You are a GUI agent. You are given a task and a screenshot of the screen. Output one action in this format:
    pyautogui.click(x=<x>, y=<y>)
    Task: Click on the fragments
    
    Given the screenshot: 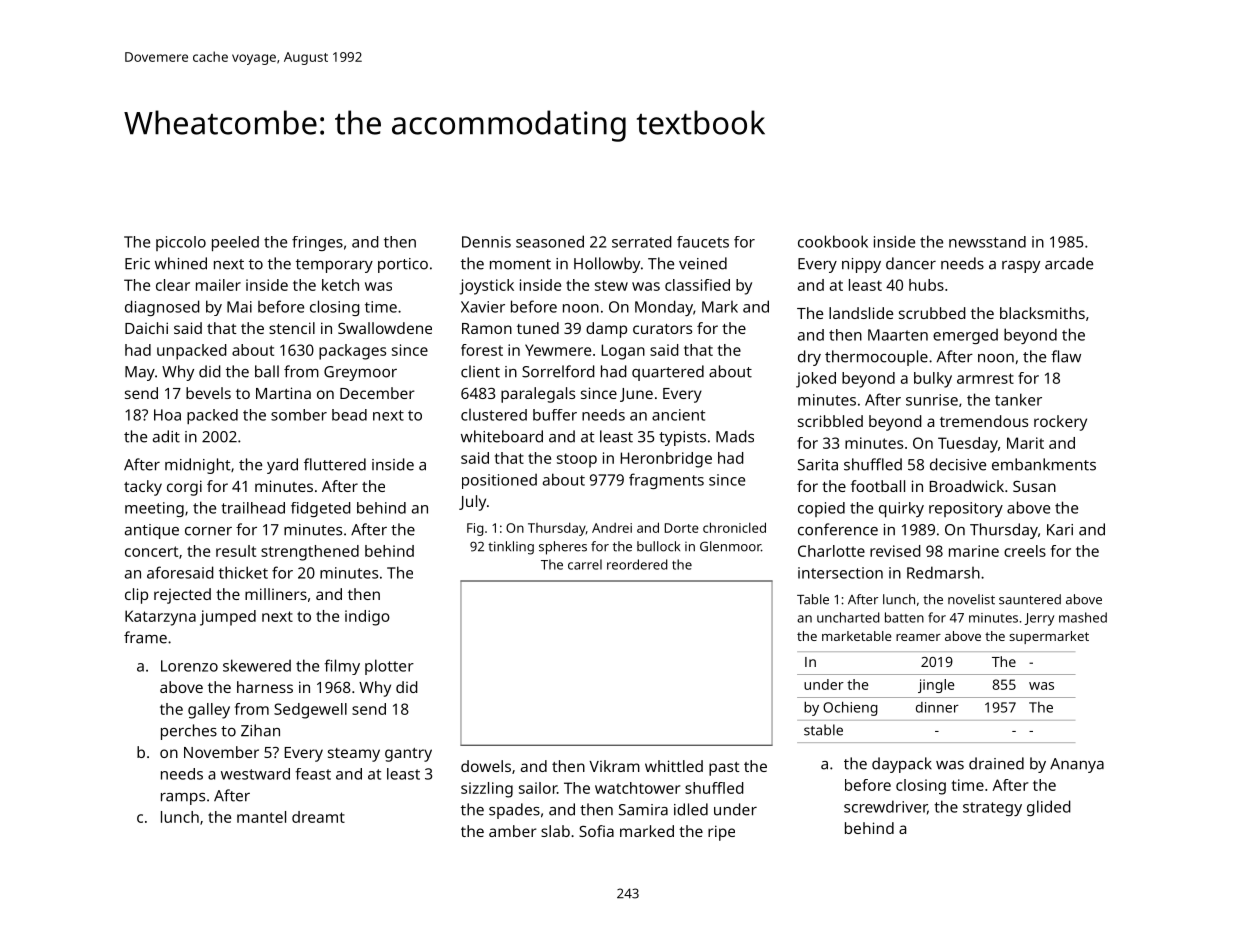 What is the action you would take?
    pyautogui.click(x=666, y=481)
